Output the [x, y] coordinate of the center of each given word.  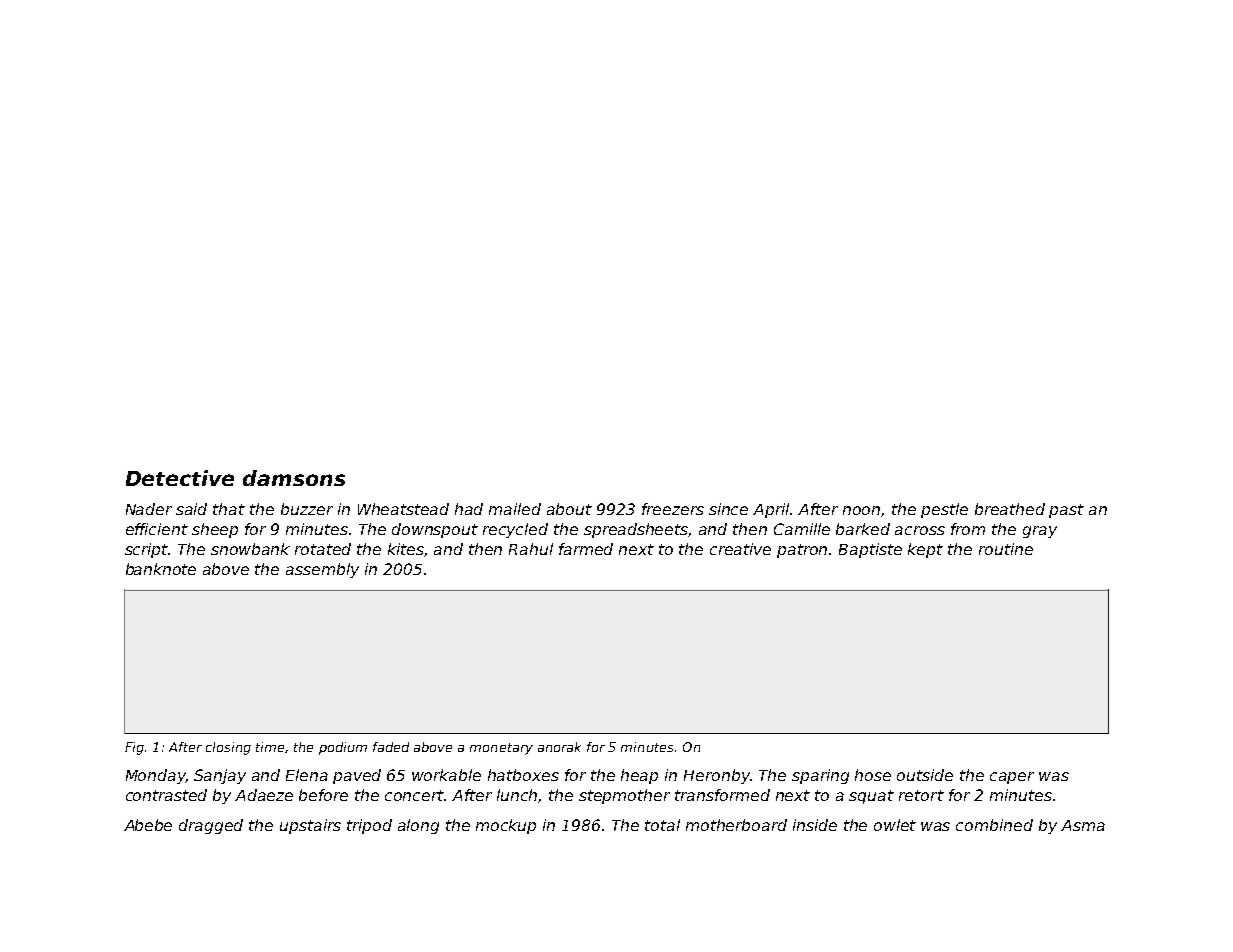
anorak [559, 747]
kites [406, 549]
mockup [506, 826]
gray [1040, 532]
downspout [435, 530]
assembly [322, 570]
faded [391, 747]
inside [815, 825]
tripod [369, 826]
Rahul [531, 549]
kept [925, 550]
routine [1006, 549]
